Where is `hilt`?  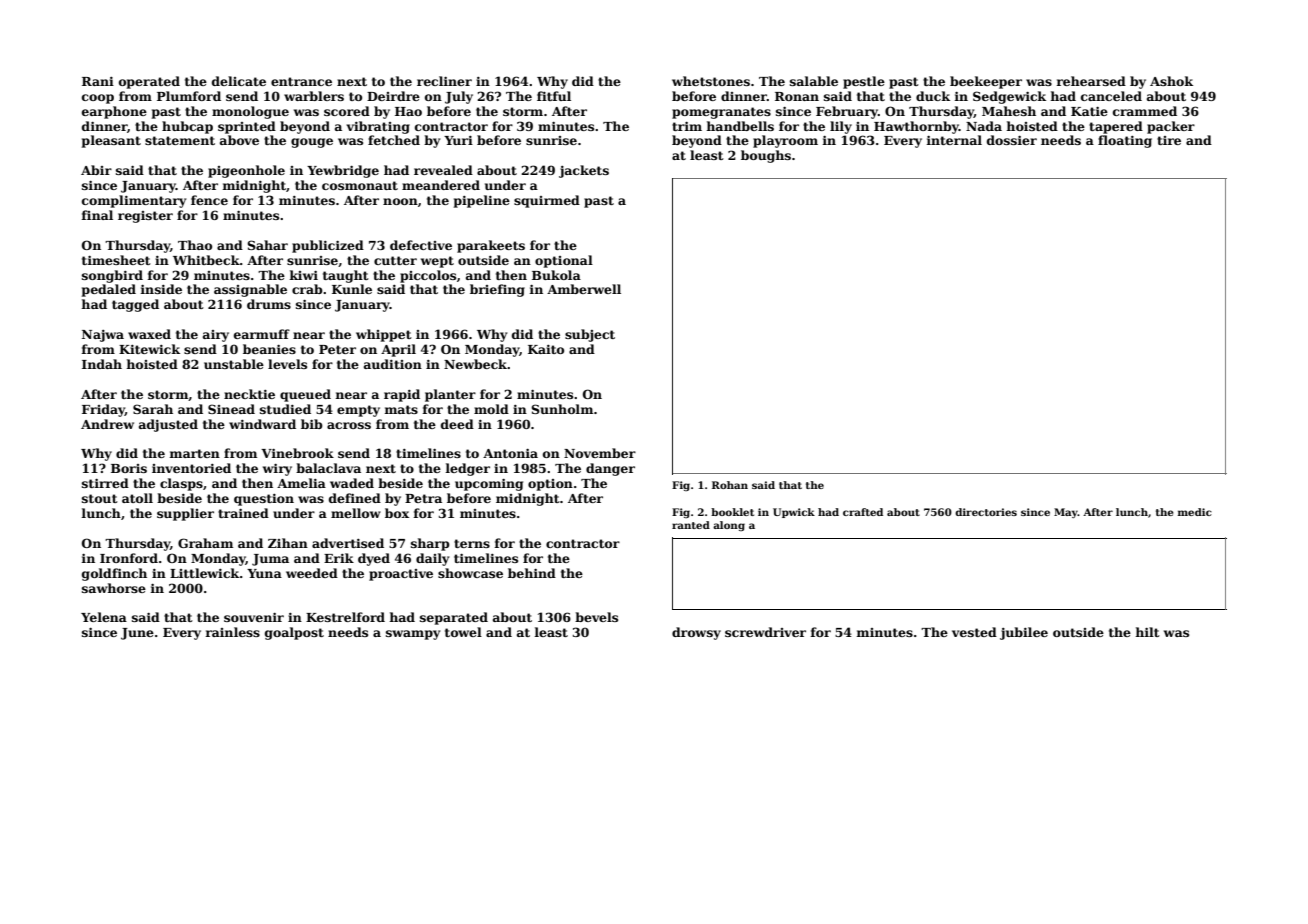
hilt is located at coordinates (1147, 632).
